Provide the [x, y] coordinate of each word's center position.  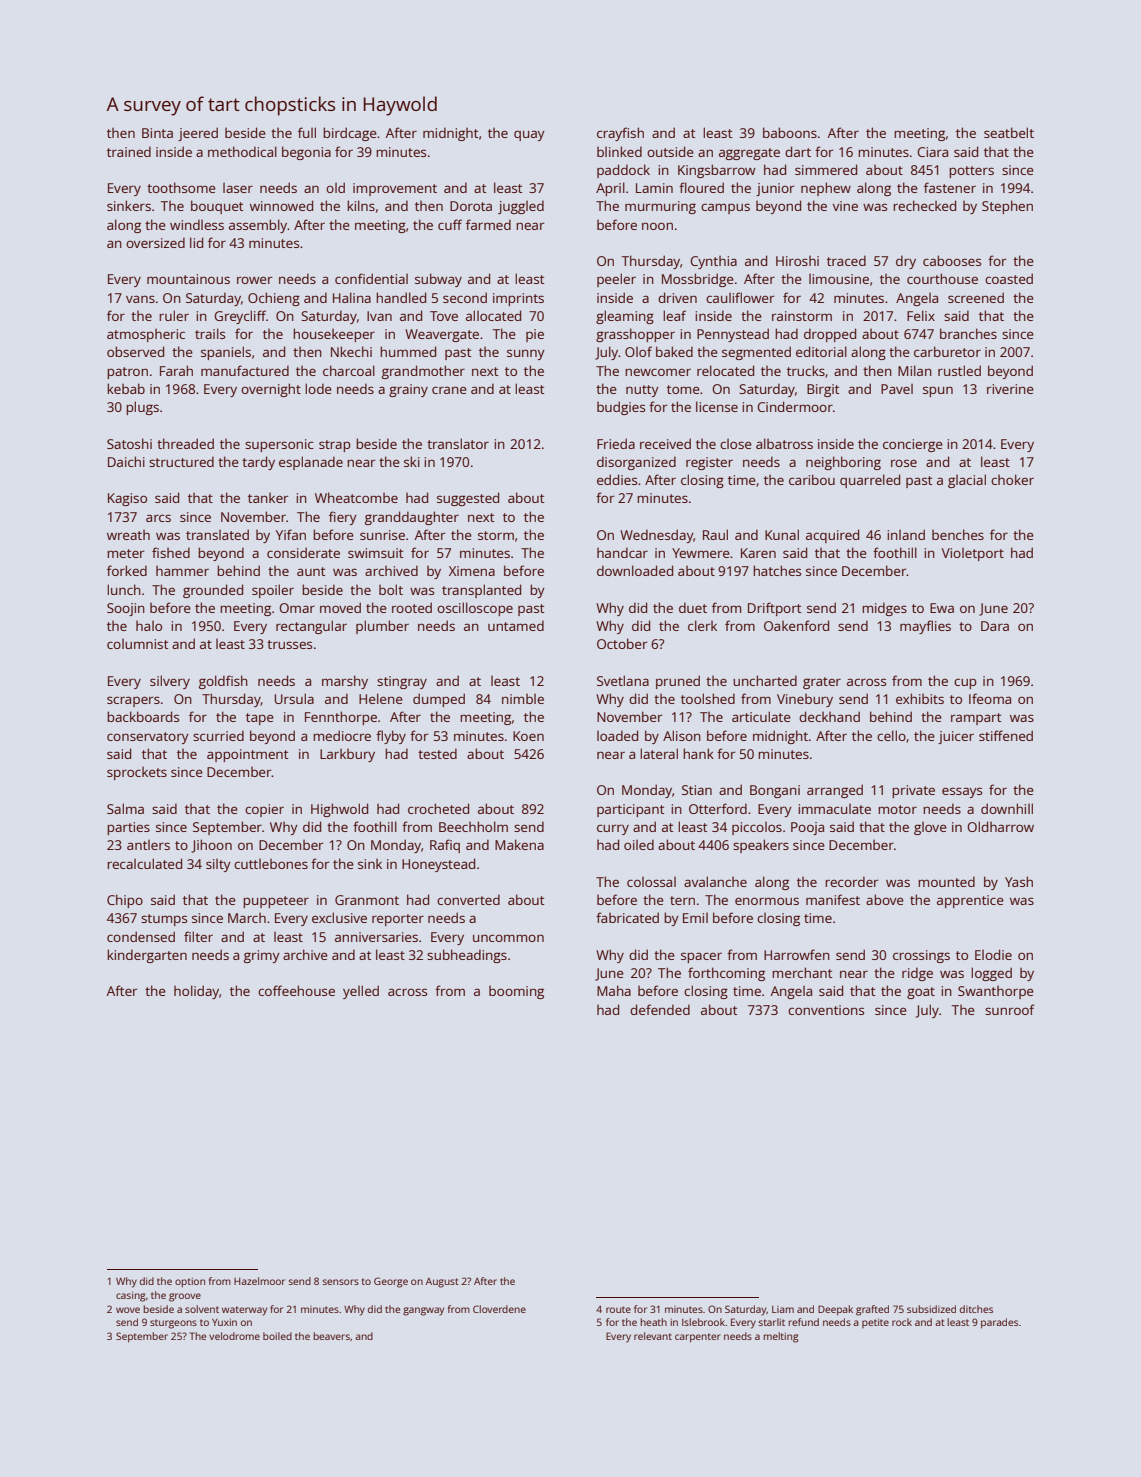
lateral [659, 753]
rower [254, 280]
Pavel [897, 389]
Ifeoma [990, 698]
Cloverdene [499, 1309]
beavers [332, 1336]
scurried [218, 735]
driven [677, 297]
